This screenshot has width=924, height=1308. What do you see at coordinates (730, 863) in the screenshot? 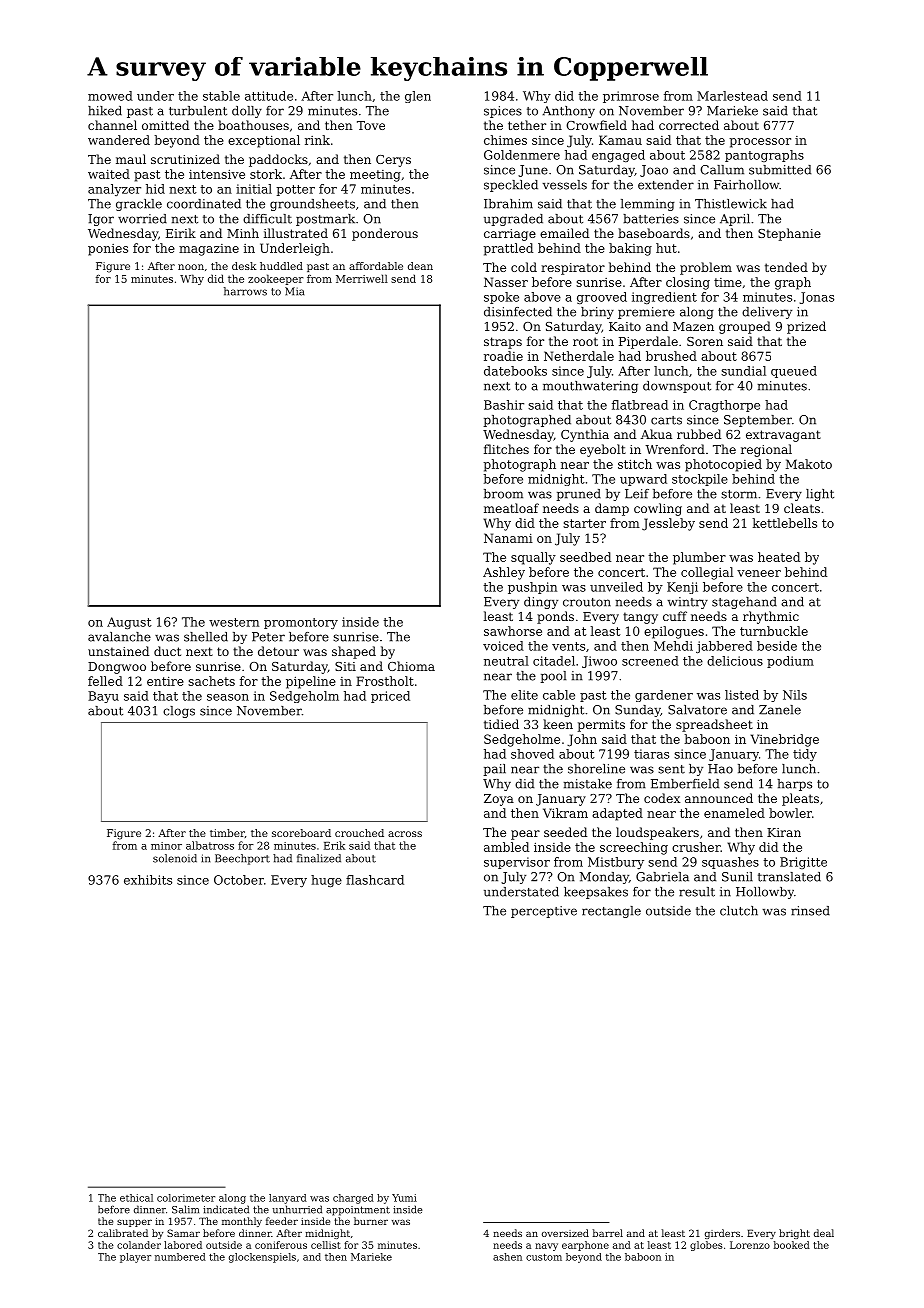
I see `squashes` at bounding box center [730, 863].
